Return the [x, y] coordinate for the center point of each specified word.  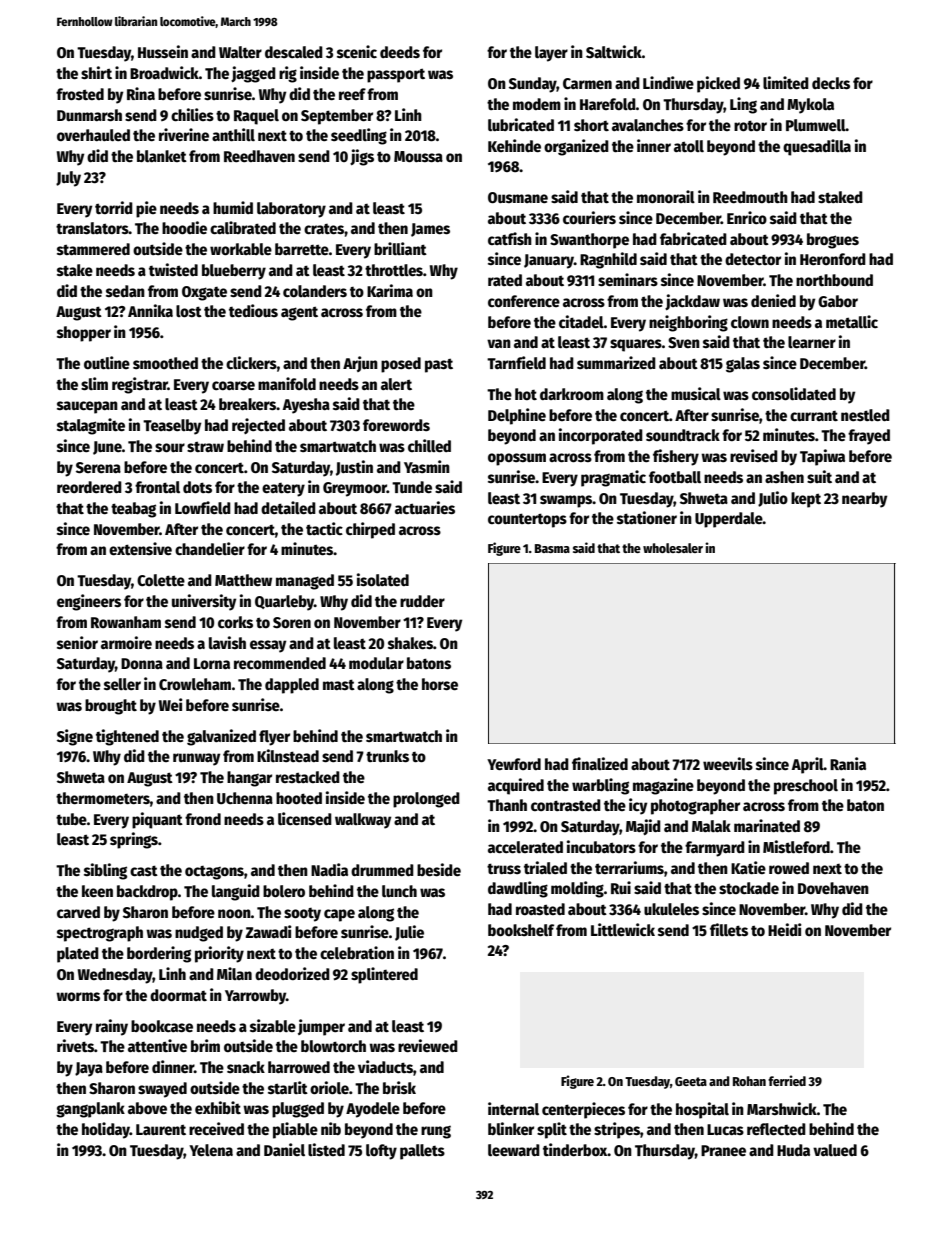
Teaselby [172, 427]
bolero [284, 891]
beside [439, 870]
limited [786, 83]
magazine [663, 786]
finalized [600, 763]
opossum [517, 459]
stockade [749, 888]
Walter [240, 52]
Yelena [211, 1150]
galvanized [221, 737]
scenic [357, 52]
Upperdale [729, 520]
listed [326, 1150]
